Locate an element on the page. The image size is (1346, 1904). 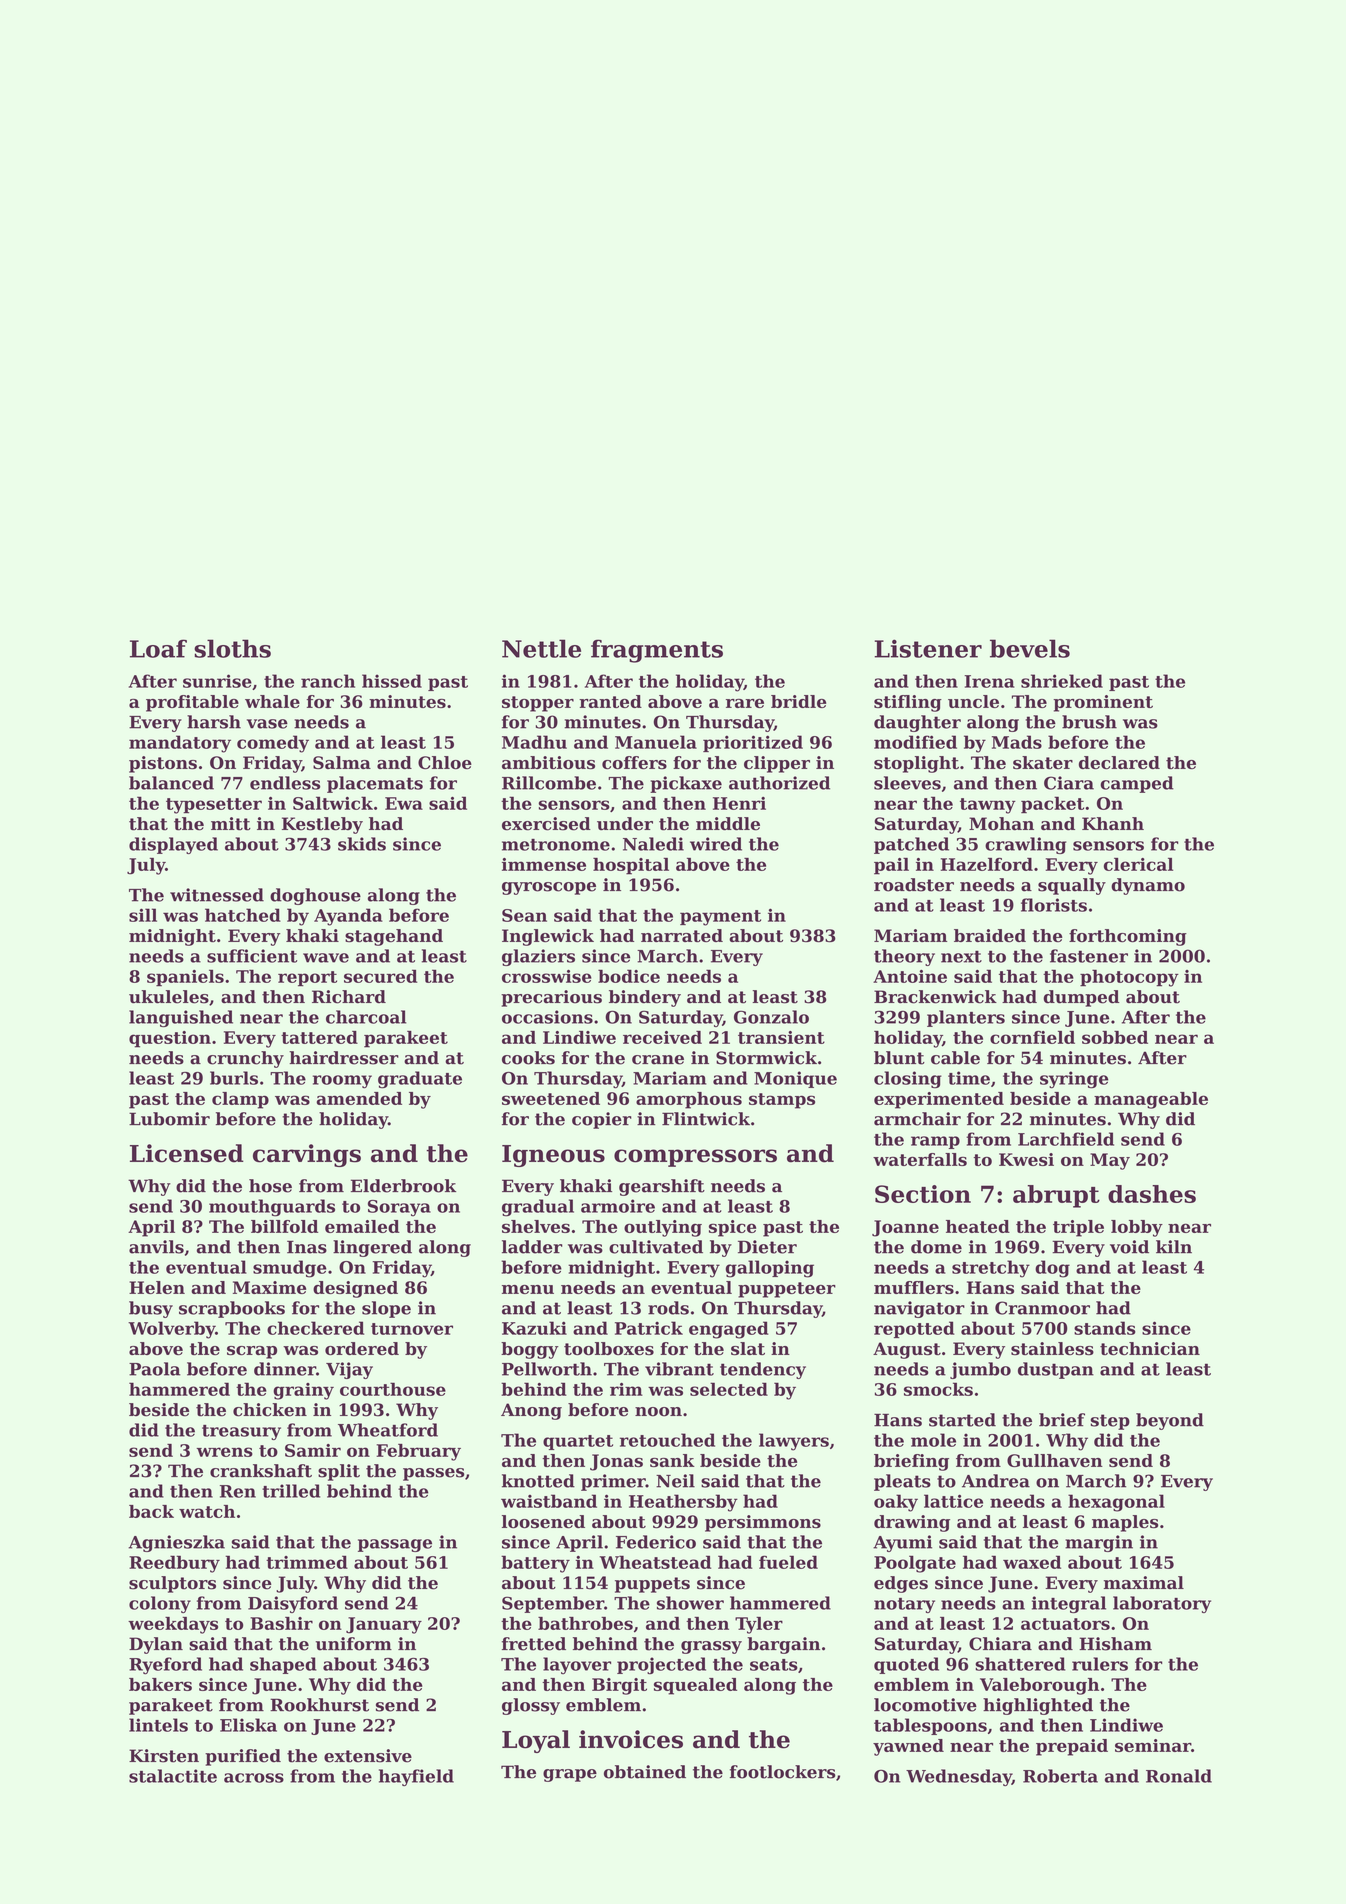
harsh is located at coordinates (214, 722).
